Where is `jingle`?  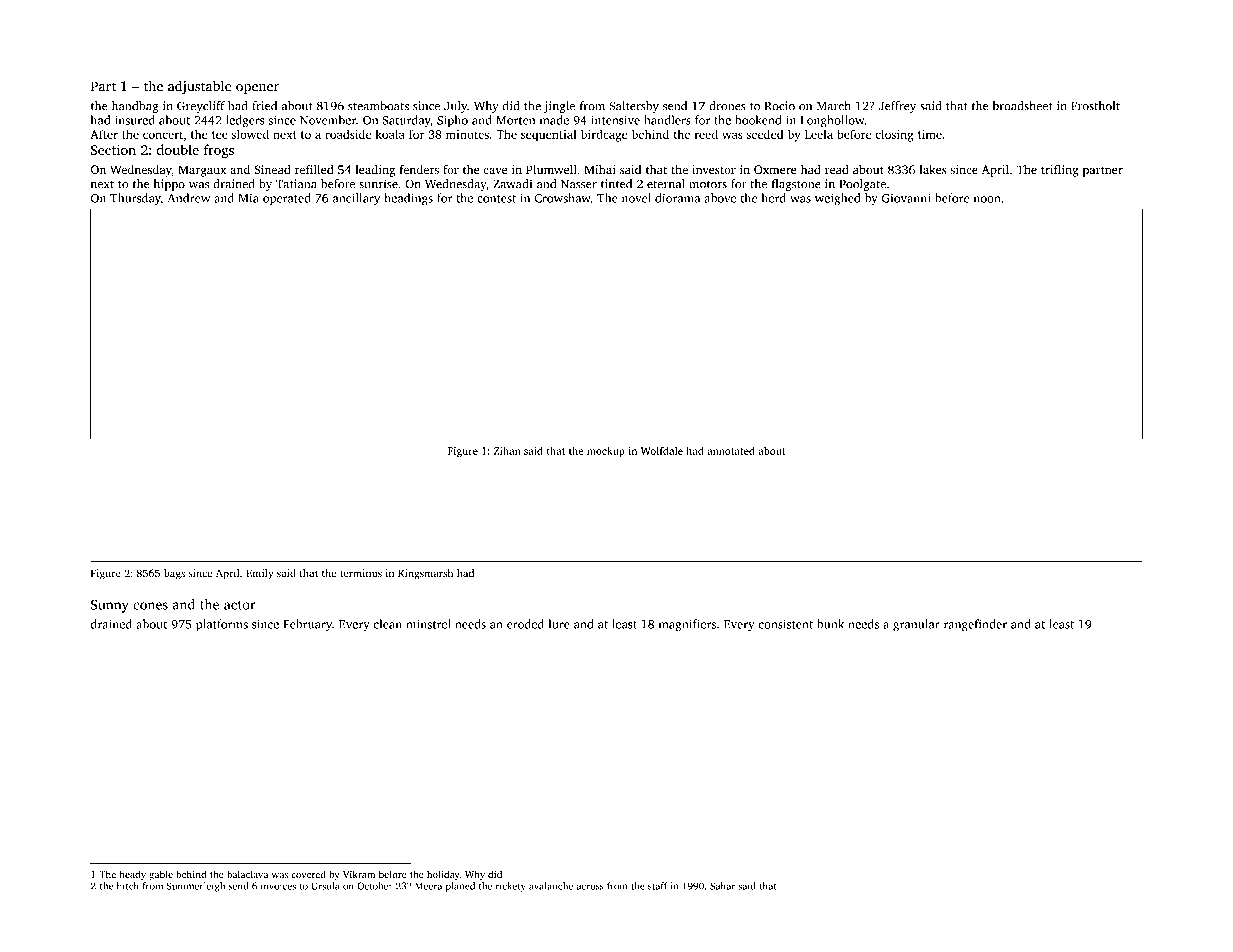 jingle is located at coordinates (559, 107).
